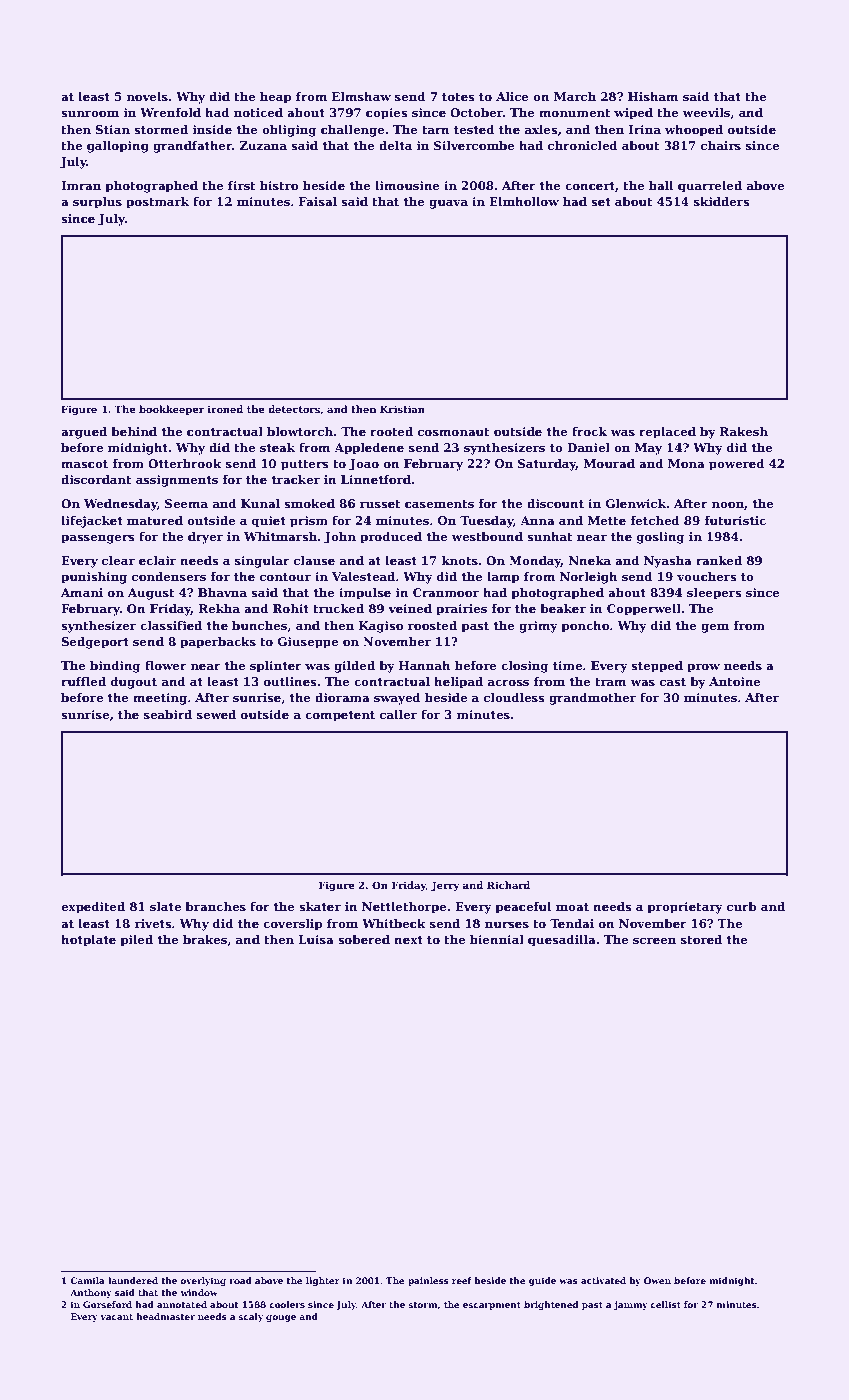  I want to click on frock, so click(589, 431).
